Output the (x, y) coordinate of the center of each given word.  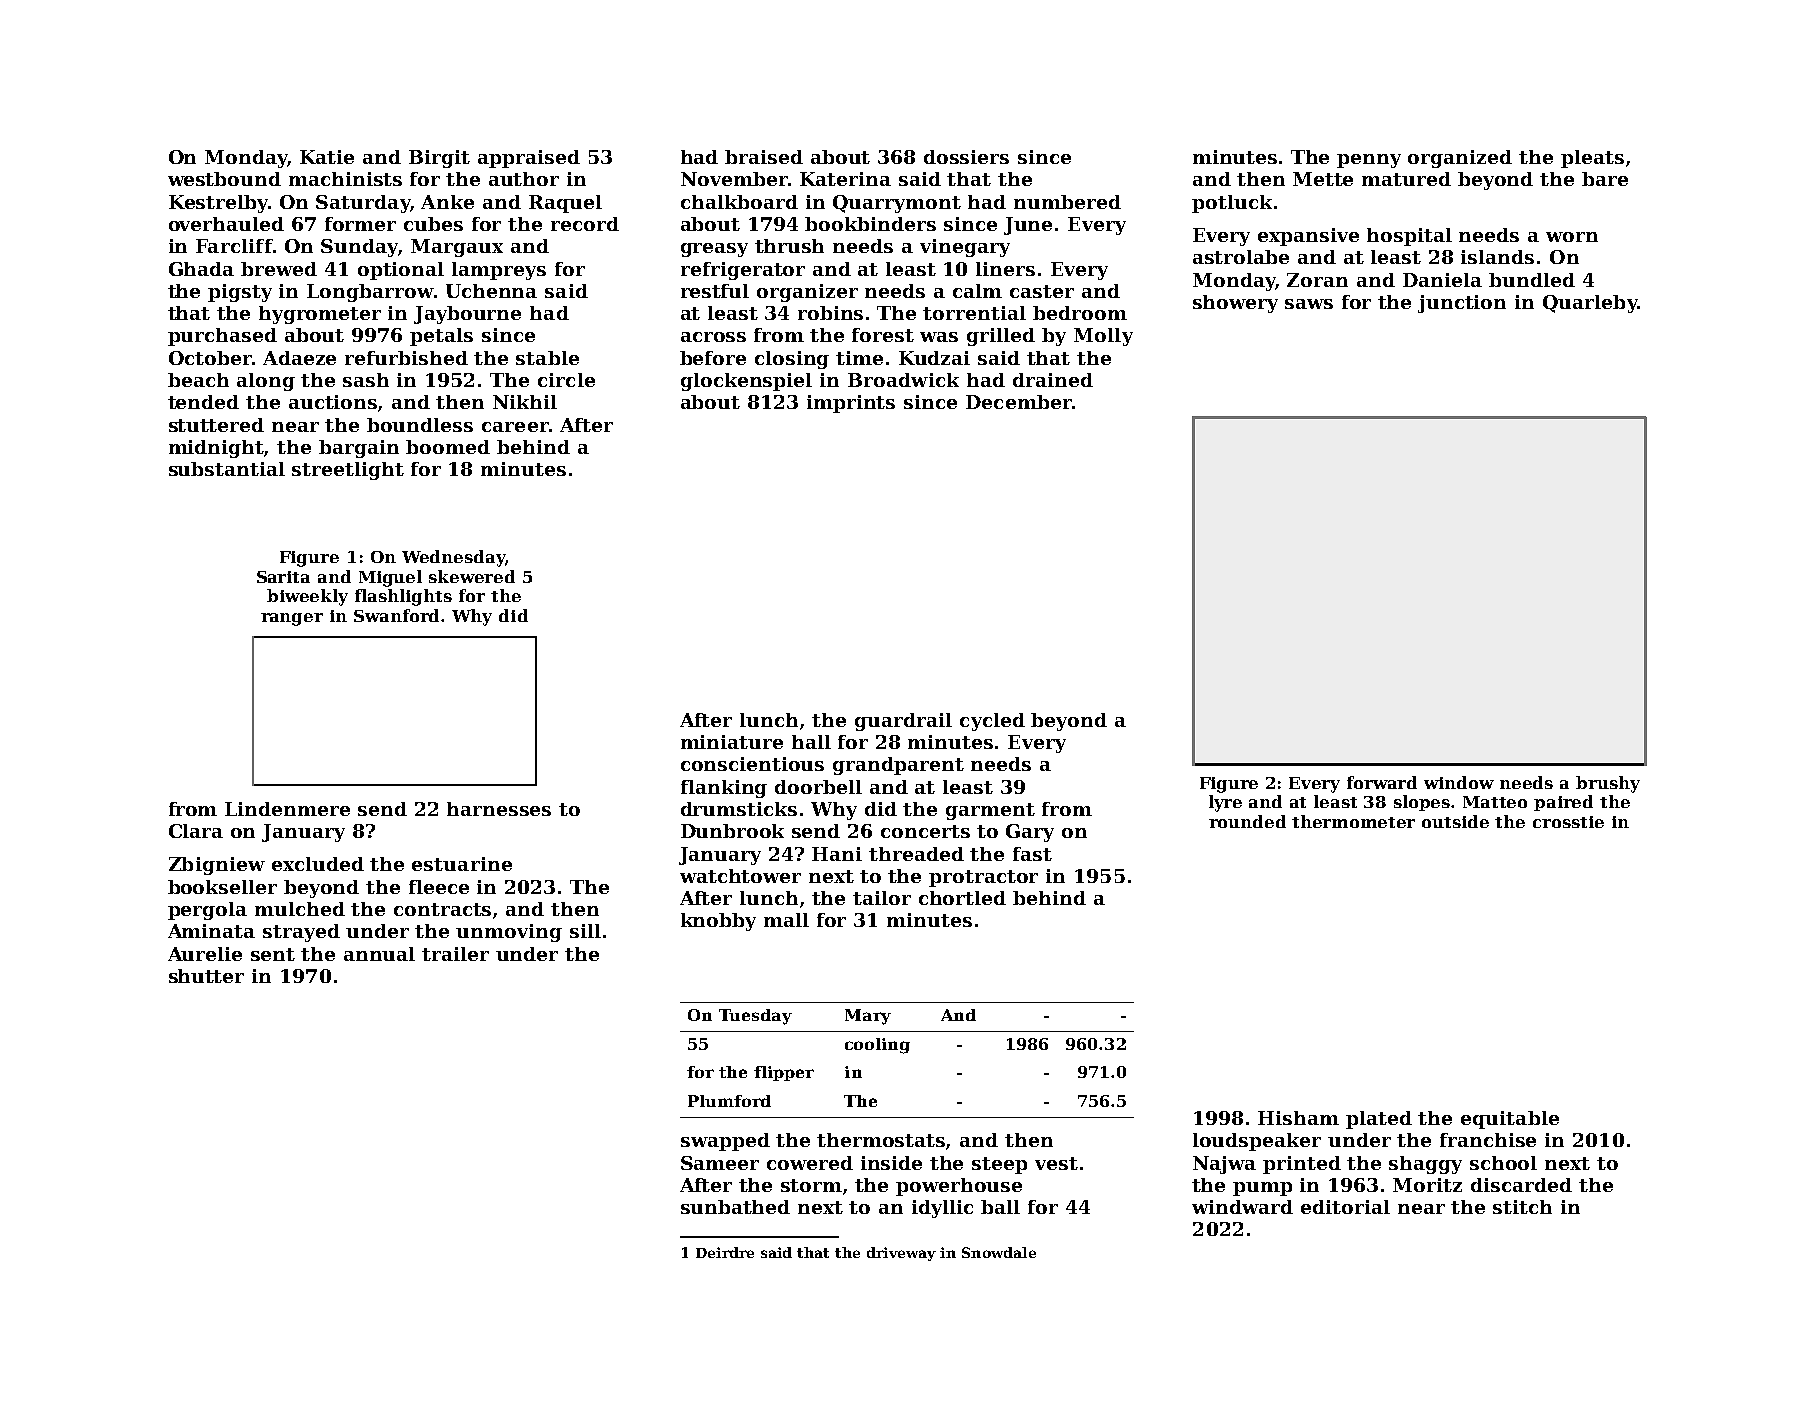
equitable (1510, 1120)
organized (1460, 159)
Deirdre (725, 1252)
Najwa (1224, 1165)
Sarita (283, 577)
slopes (1423, 803)
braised (764, 157)
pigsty (240, 293)
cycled (992, 722)
